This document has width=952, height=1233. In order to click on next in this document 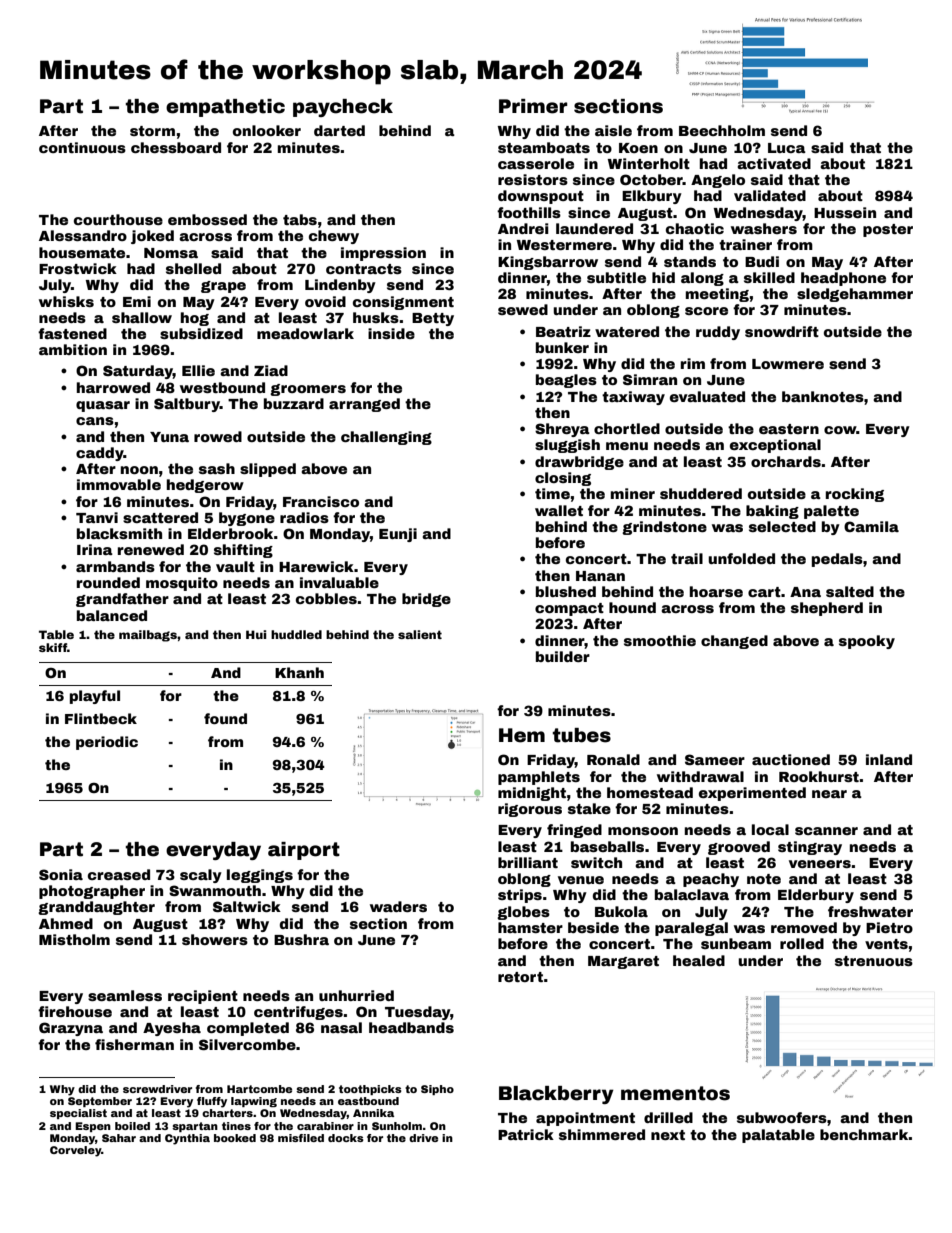, I will do `click(668, 1135)`.
